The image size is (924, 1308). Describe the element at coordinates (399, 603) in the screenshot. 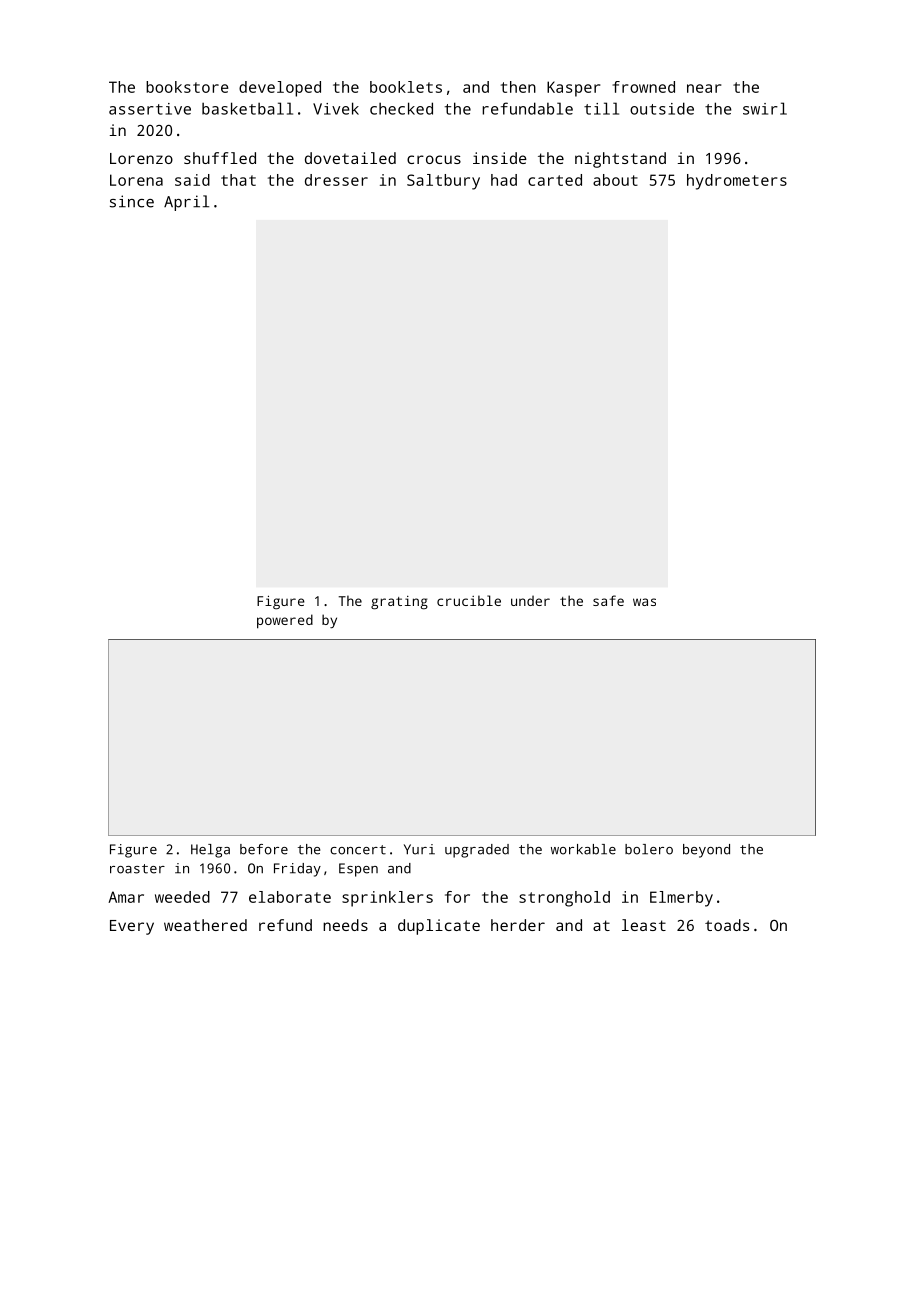

I see `grating` at that location.
